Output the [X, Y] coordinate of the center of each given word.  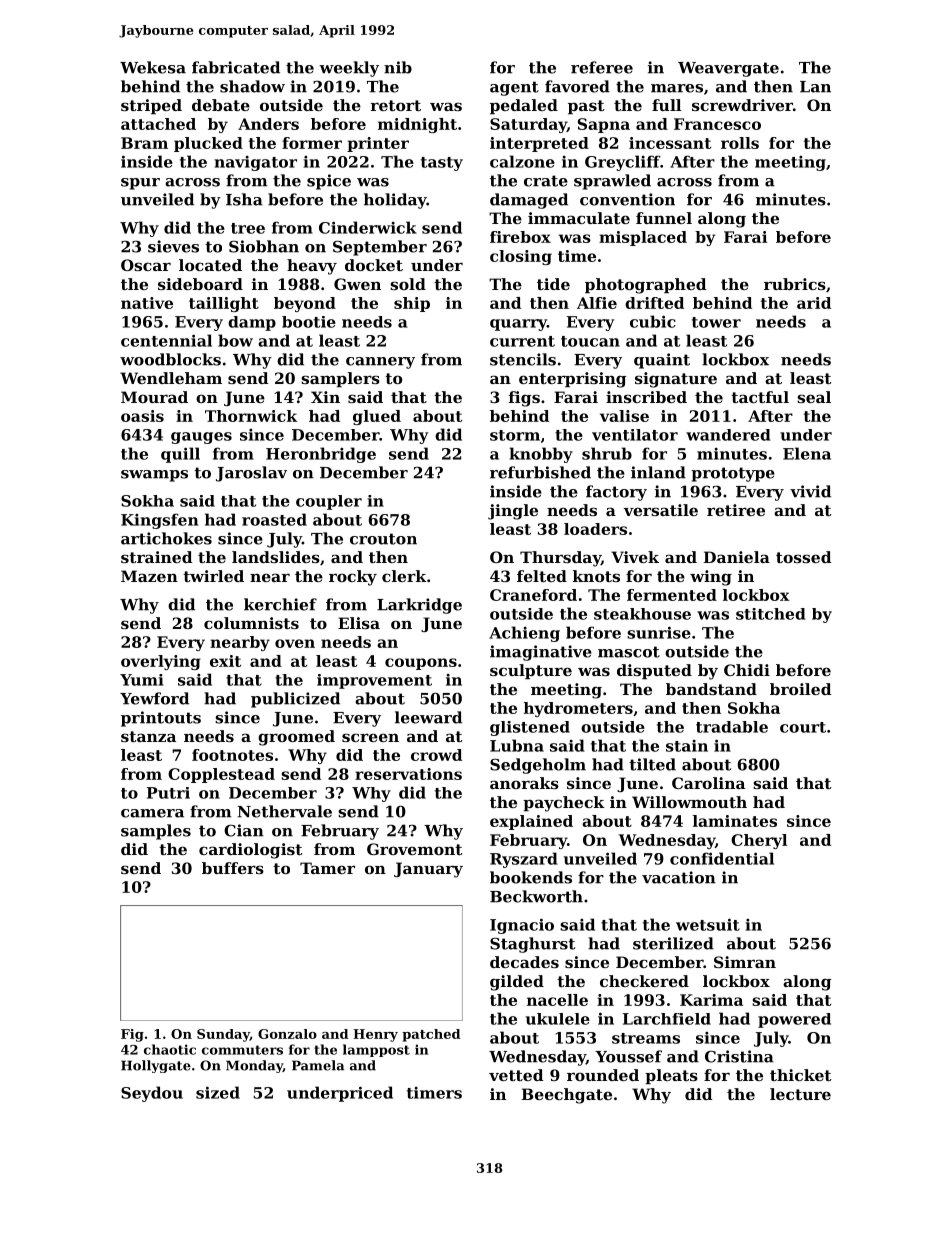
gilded [517, 983]
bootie [309, 322]
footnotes [232, 755]
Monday [254, 1066]
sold [408, 284]
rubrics [795, 284]
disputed [654, 671]
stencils [523, 359]
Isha [244, 199]
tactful [760, 397]
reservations [408, 774]
